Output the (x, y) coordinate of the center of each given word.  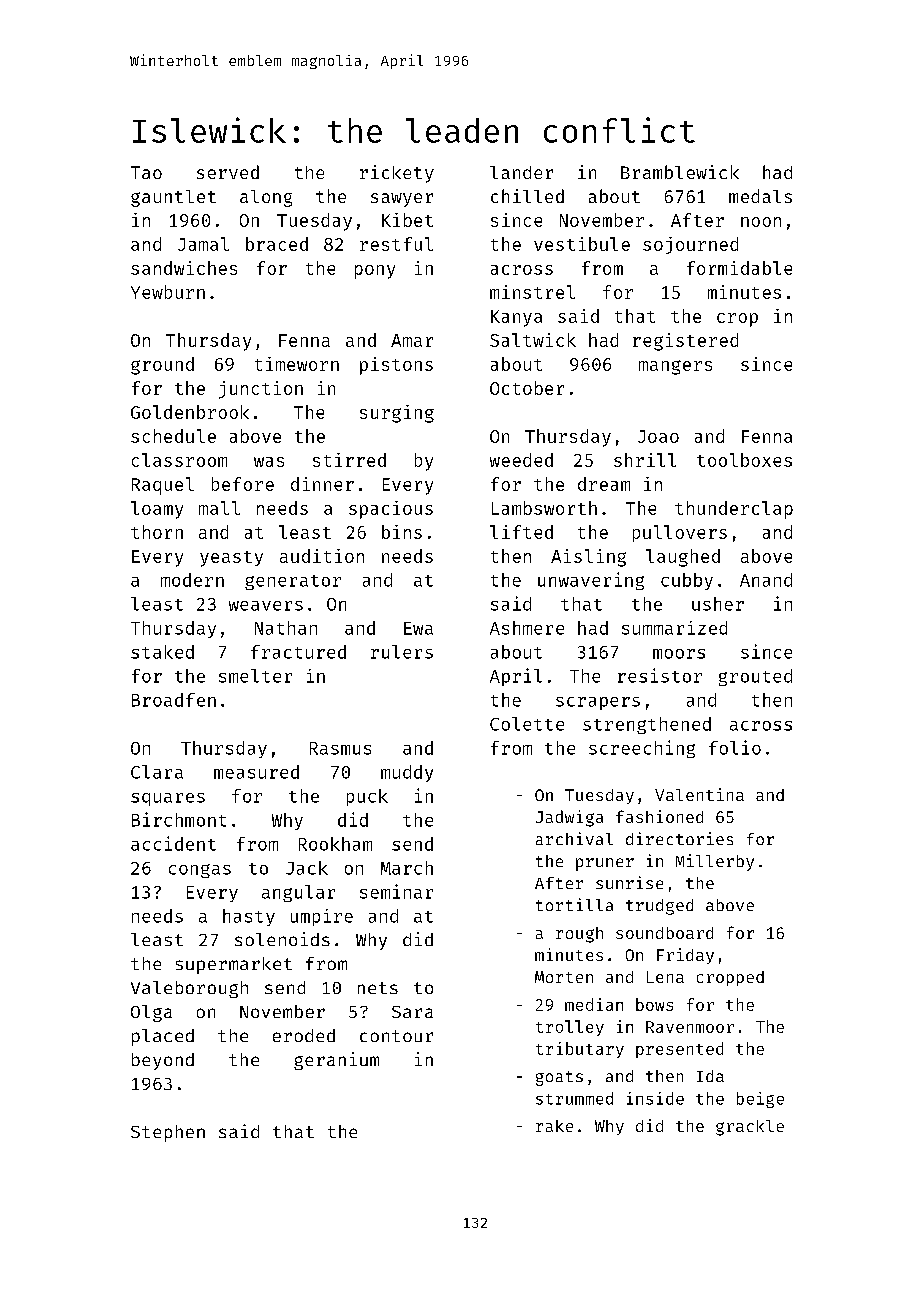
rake (554, 1126)
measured (256, 772)
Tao (146, 172)
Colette (527, 724)
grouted (755, 677)
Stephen (168, 1133)
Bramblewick (680, 172)
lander (521, 172)
